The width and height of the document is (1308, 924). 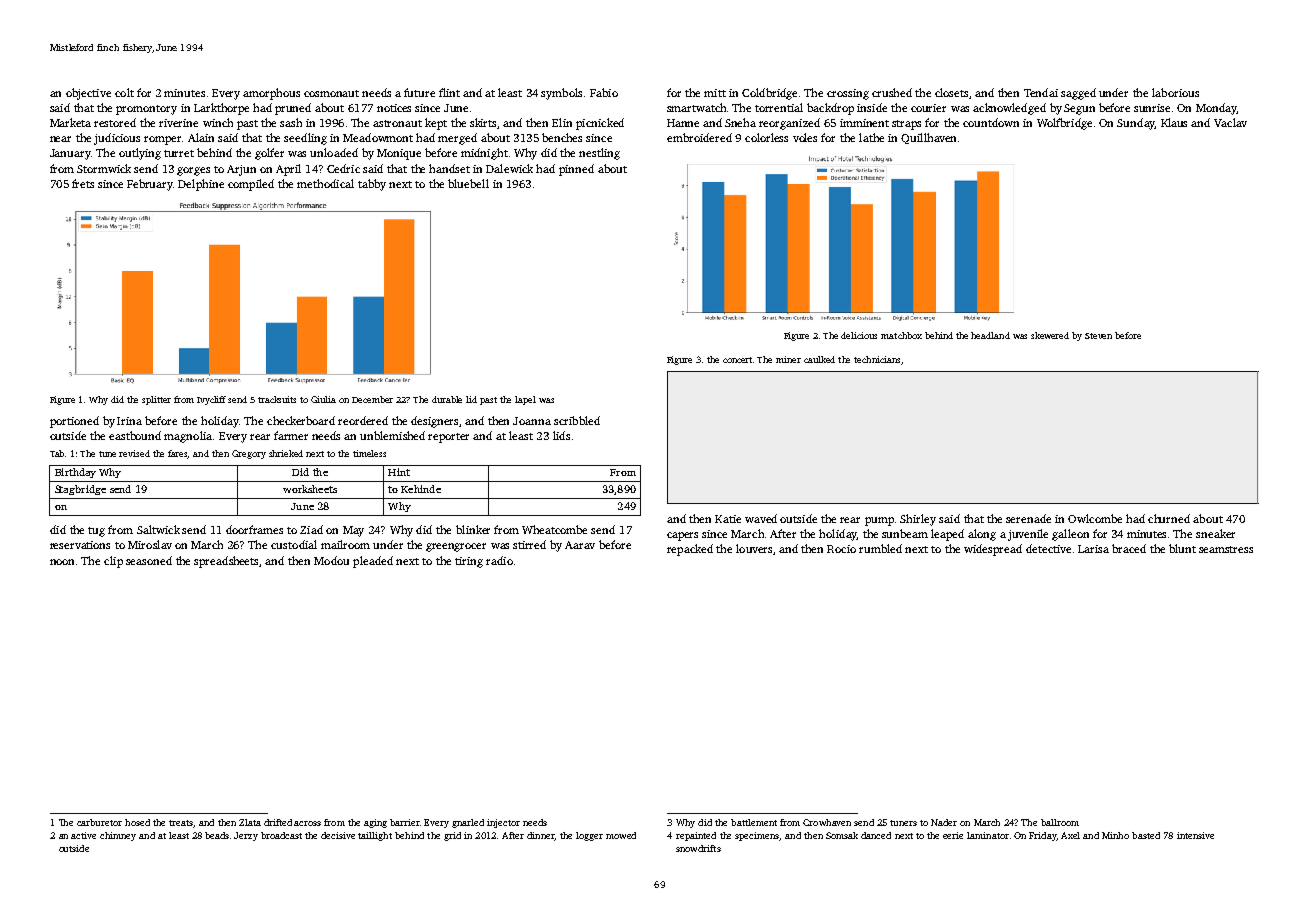 What do you see at coordinates (449, 92) in the document?
I see `flint` at bounding box center [449, 92].
